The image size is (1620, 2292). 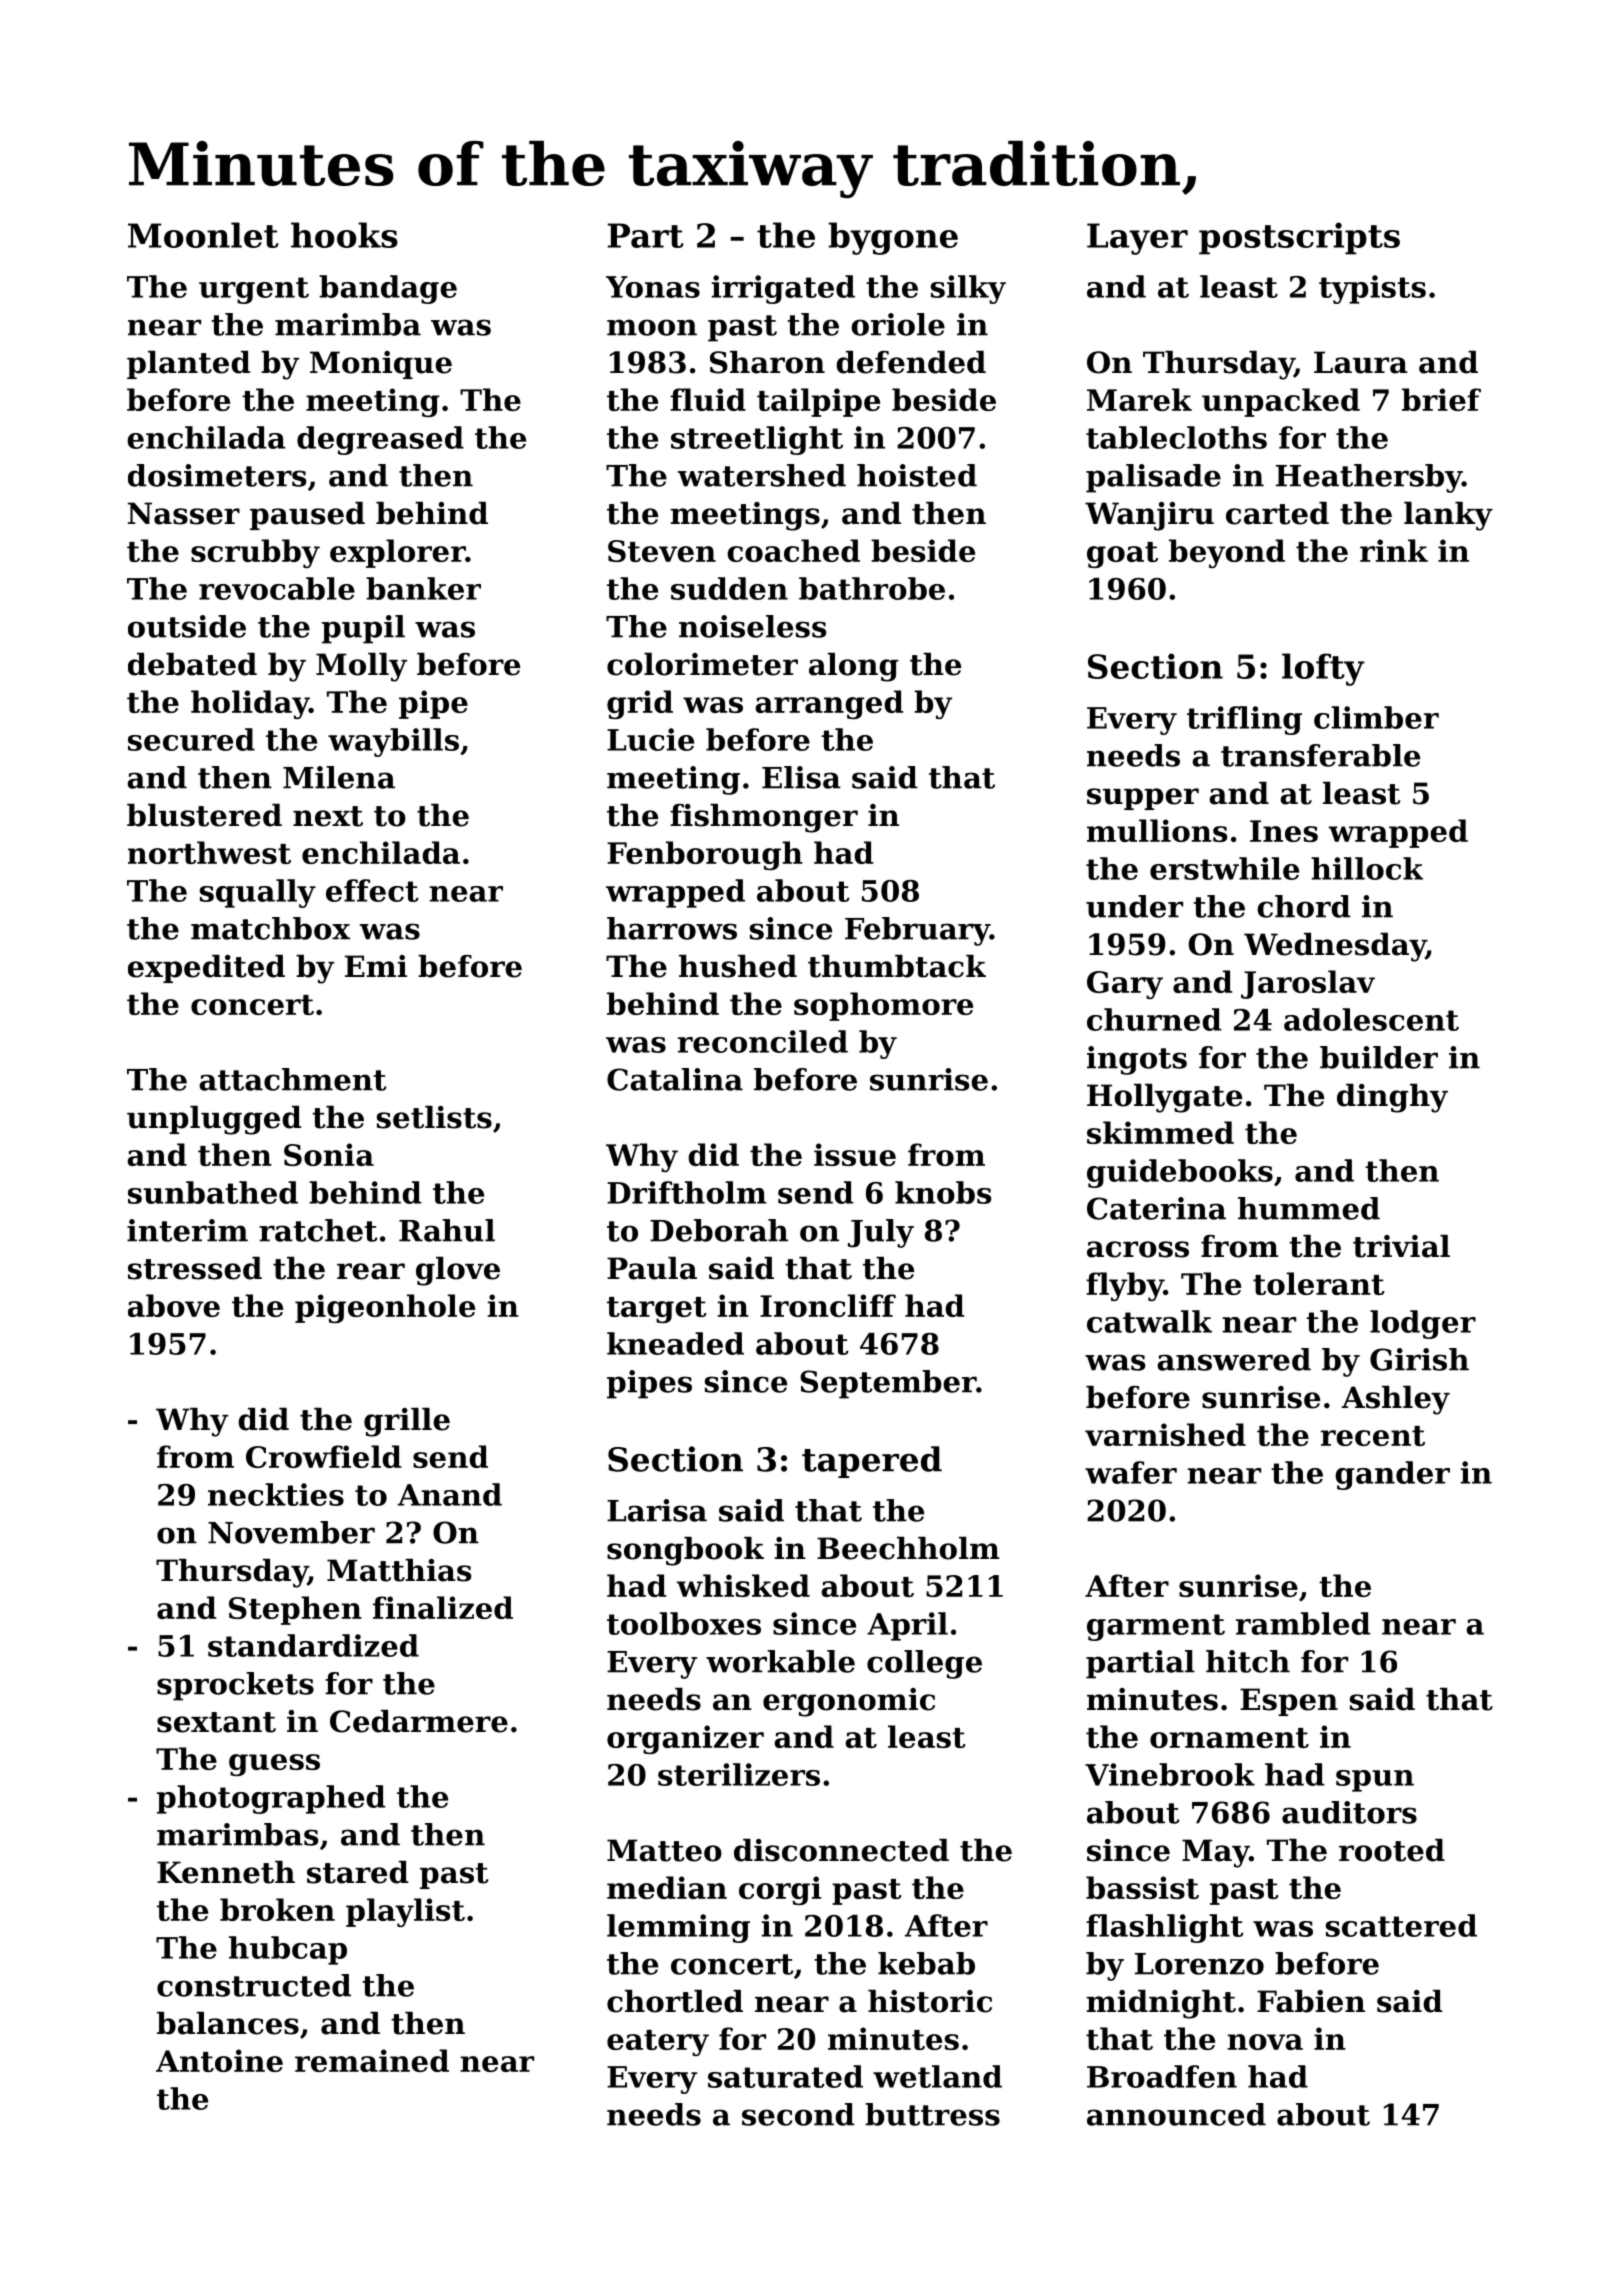 What do you see at coordinates (434, 1117) in the screenshot?
I see `setlists` at bounding box center [434, 1117].
